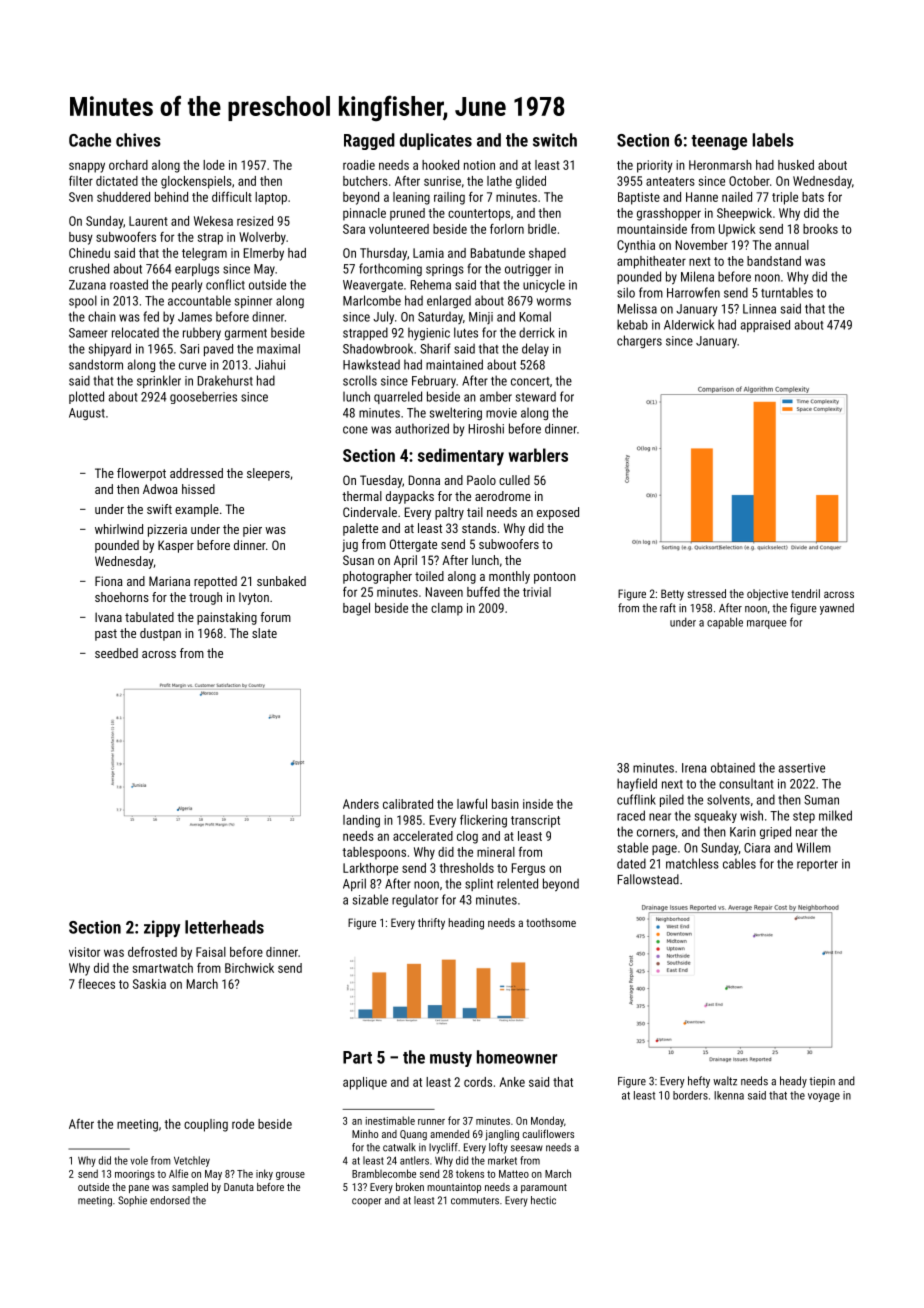 This image has height=1308, width=924. What do you see at coordinates (361, 821) in the image?
I see `landing` at bounding box center [361, 821].
